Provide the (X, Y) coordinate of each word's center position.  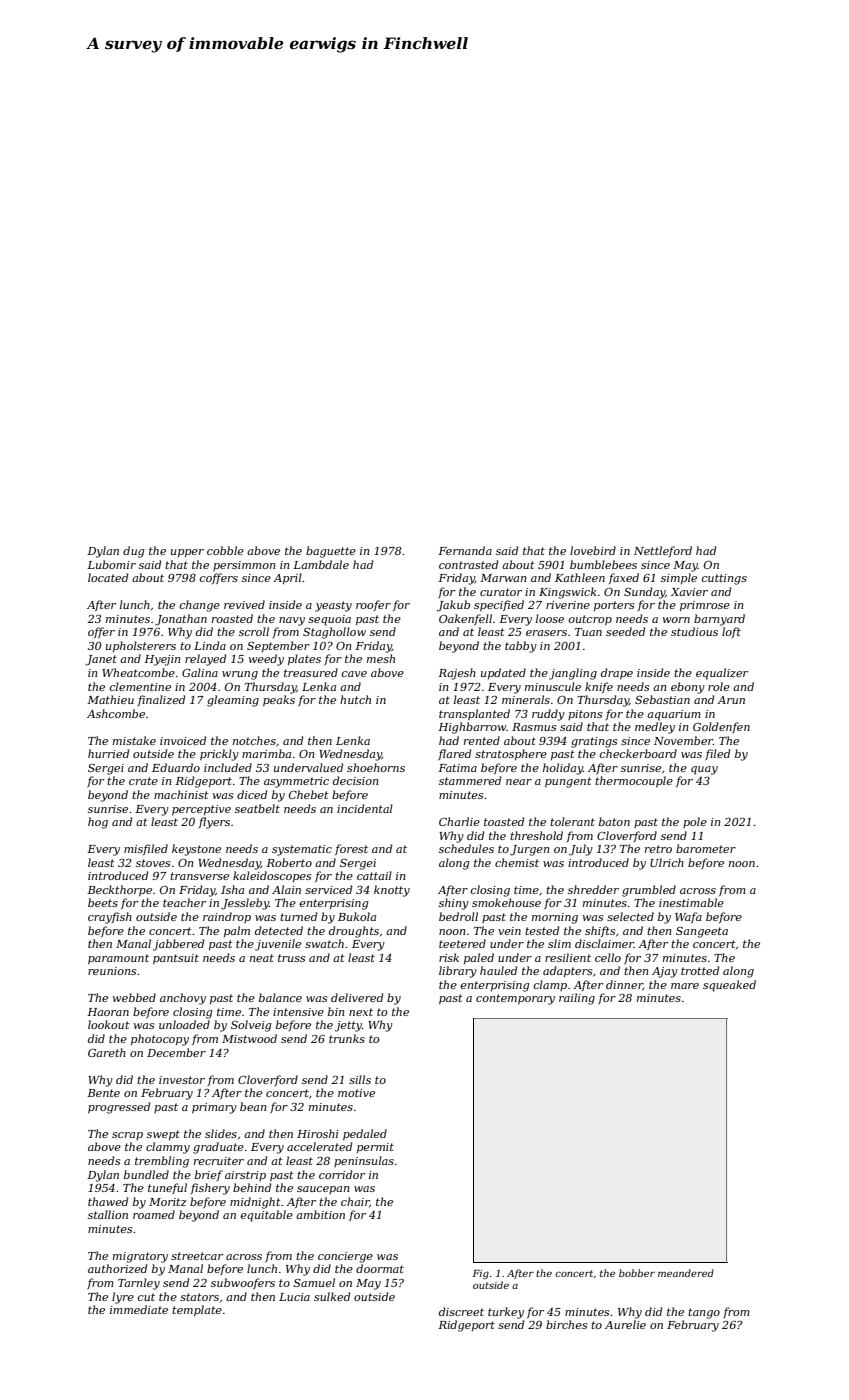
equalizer (722, 674)
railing (577, 999)
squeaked (729, 986)
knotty (392, 891)
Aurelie (625, 1324)
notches (254, 740)
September (278, 646)
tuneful (167, 1188)
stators (199, 1297)
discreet (461, 1311)
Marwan (503, 578)
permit (375, 1148)
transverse (199, 876)
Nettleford (663, 551)
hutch (355, 699)
